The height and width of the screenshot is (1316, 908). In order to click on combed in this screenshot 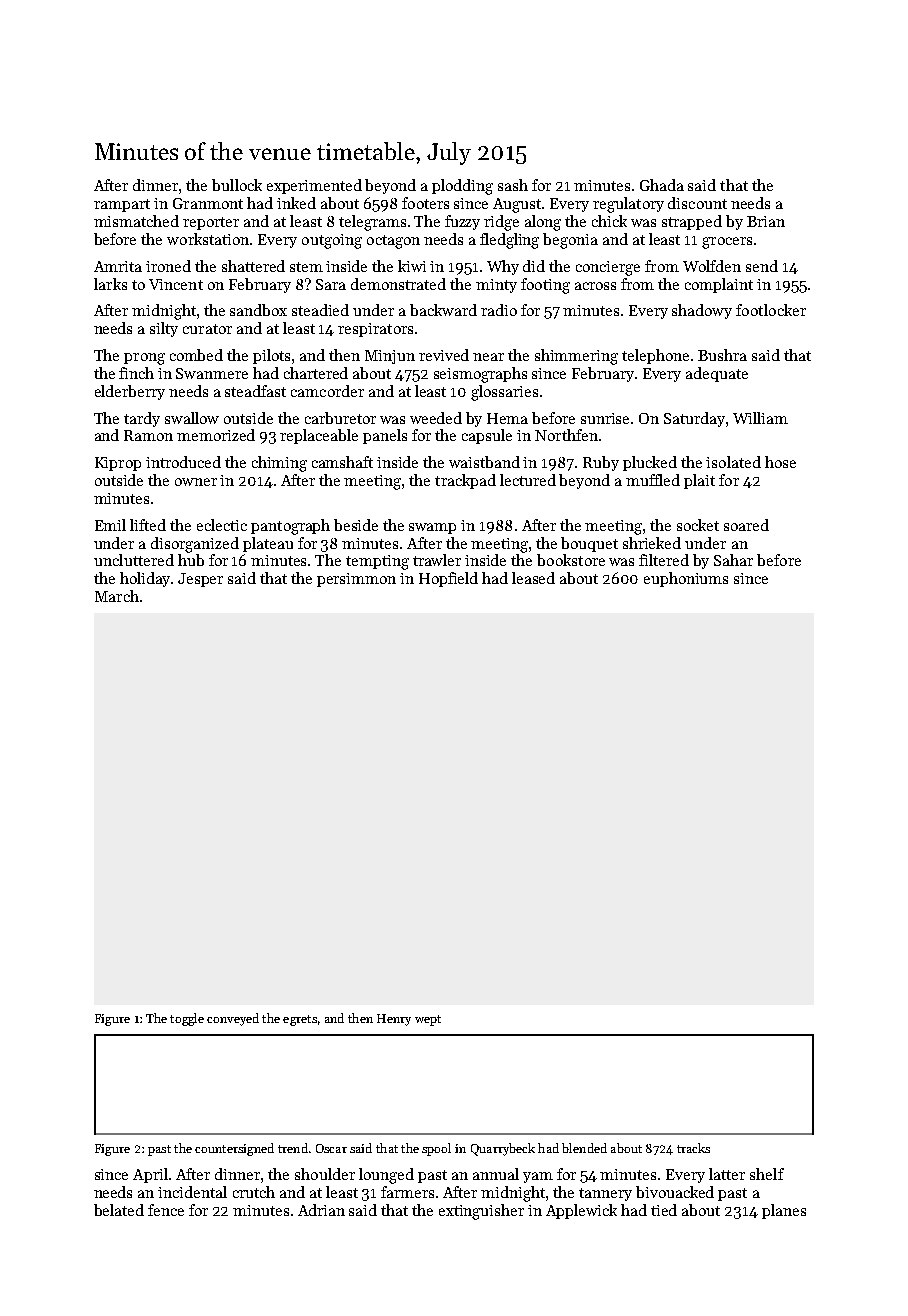, I will do `click(196, 355)`.
